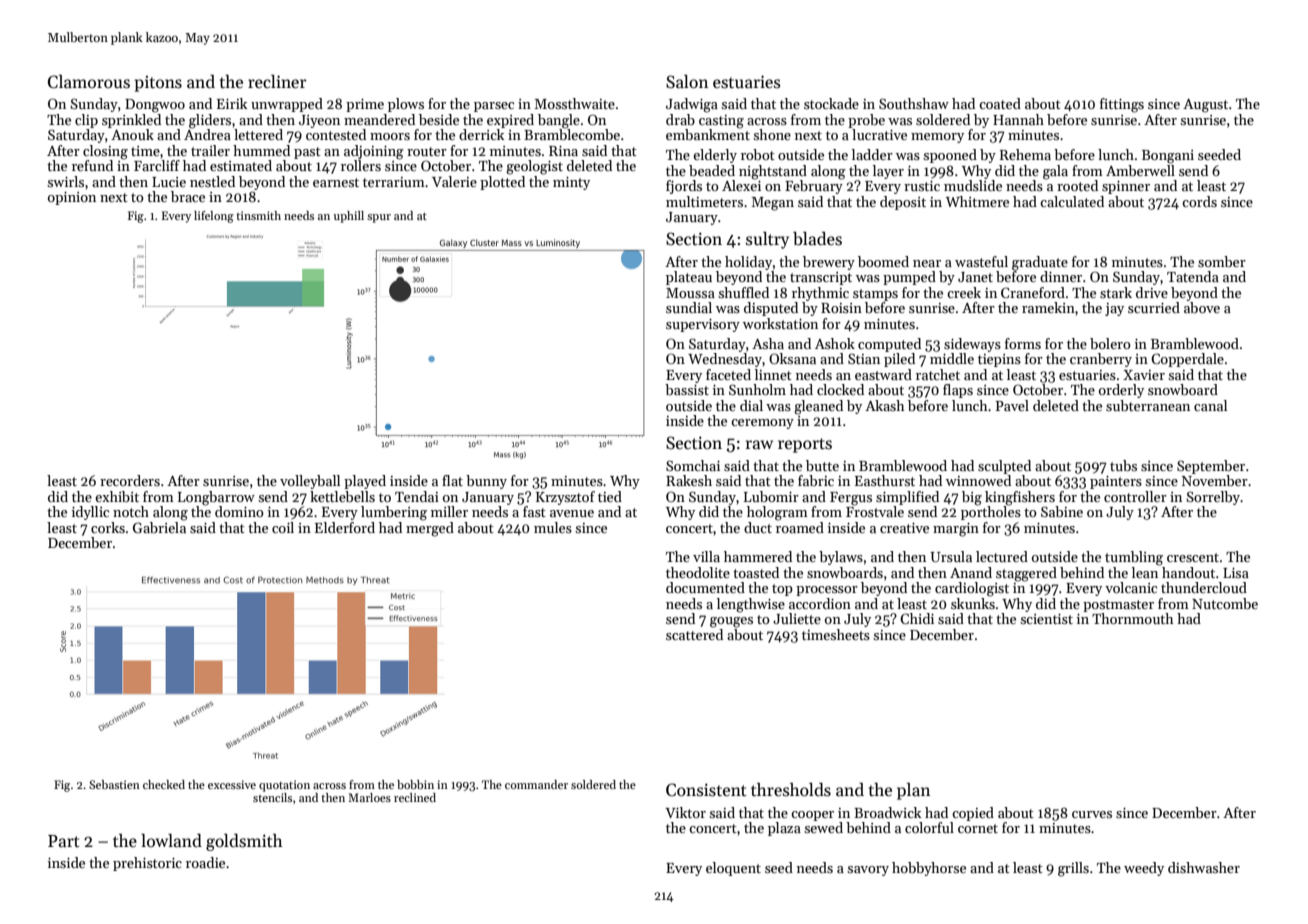 This screenshot has width=1308, height=924. I want to click on Viktor, so click(685, 812).
